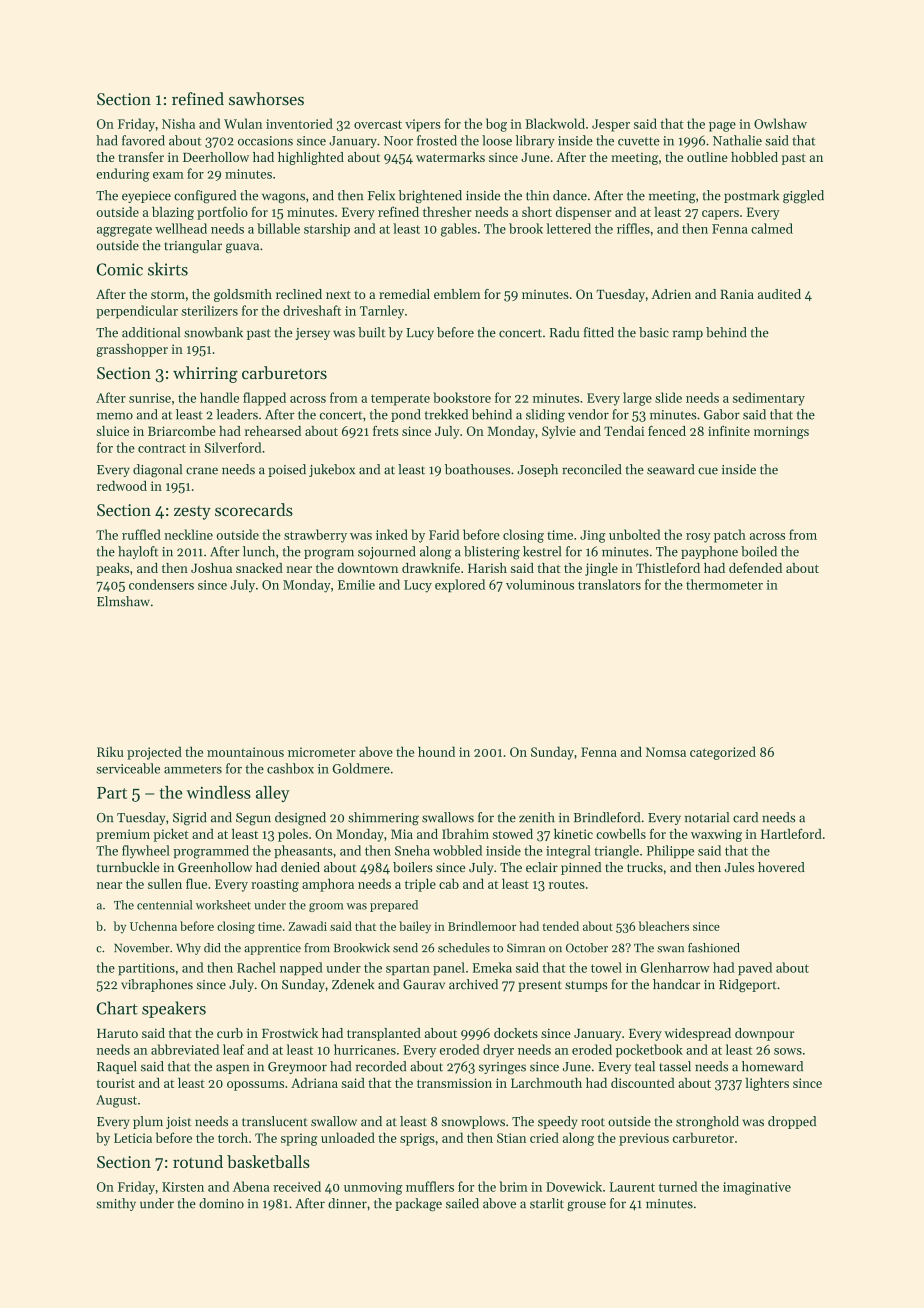 This document has height=1308, width=924. I want to click on ramp, so click(688, 335).
